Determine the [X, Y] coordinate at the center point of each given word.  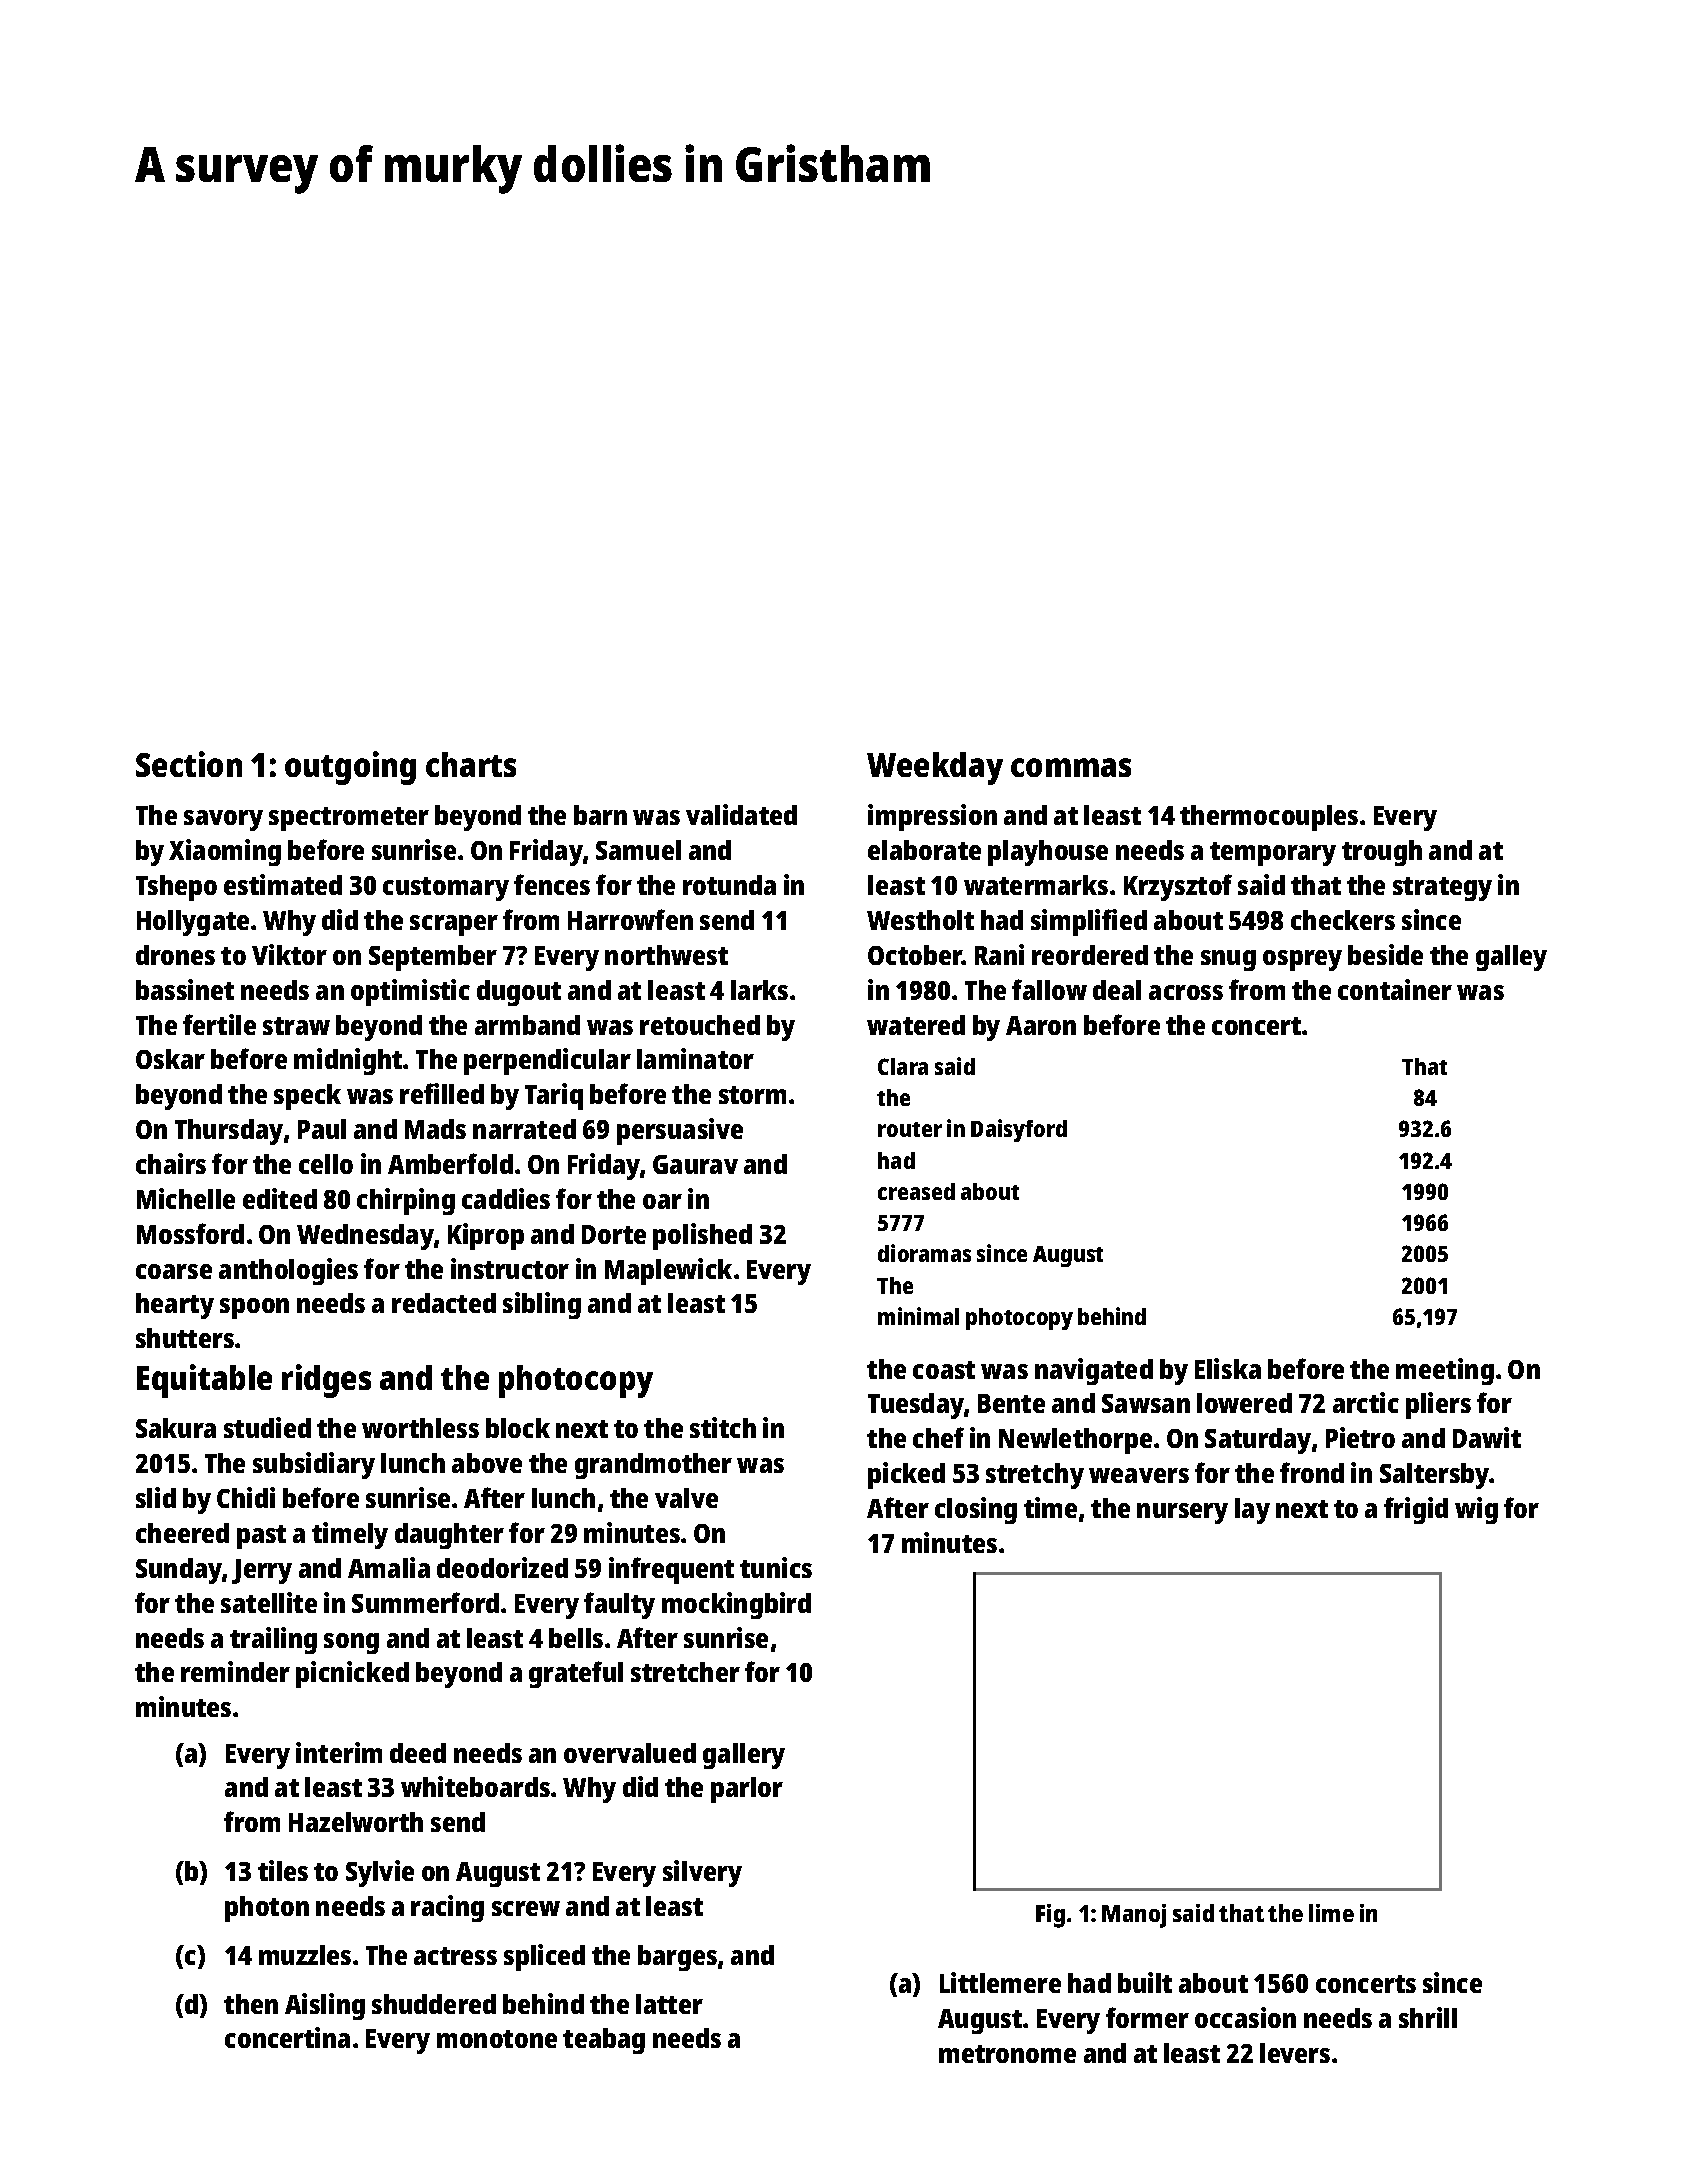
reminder [235, 1671]
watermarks [1036, 885]
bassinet [185, 989]
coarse [174, 1271]
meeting [1445, 1371]
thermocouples [1269, 818]
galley [1511, 958]
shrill [1428, 2017]
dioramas [924, 1253]
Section [189, 764]
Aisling [325, 2006]
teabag [604, 2041]
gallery [744, 1756]
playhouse [1048, 853]
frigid [1416, 1510]
